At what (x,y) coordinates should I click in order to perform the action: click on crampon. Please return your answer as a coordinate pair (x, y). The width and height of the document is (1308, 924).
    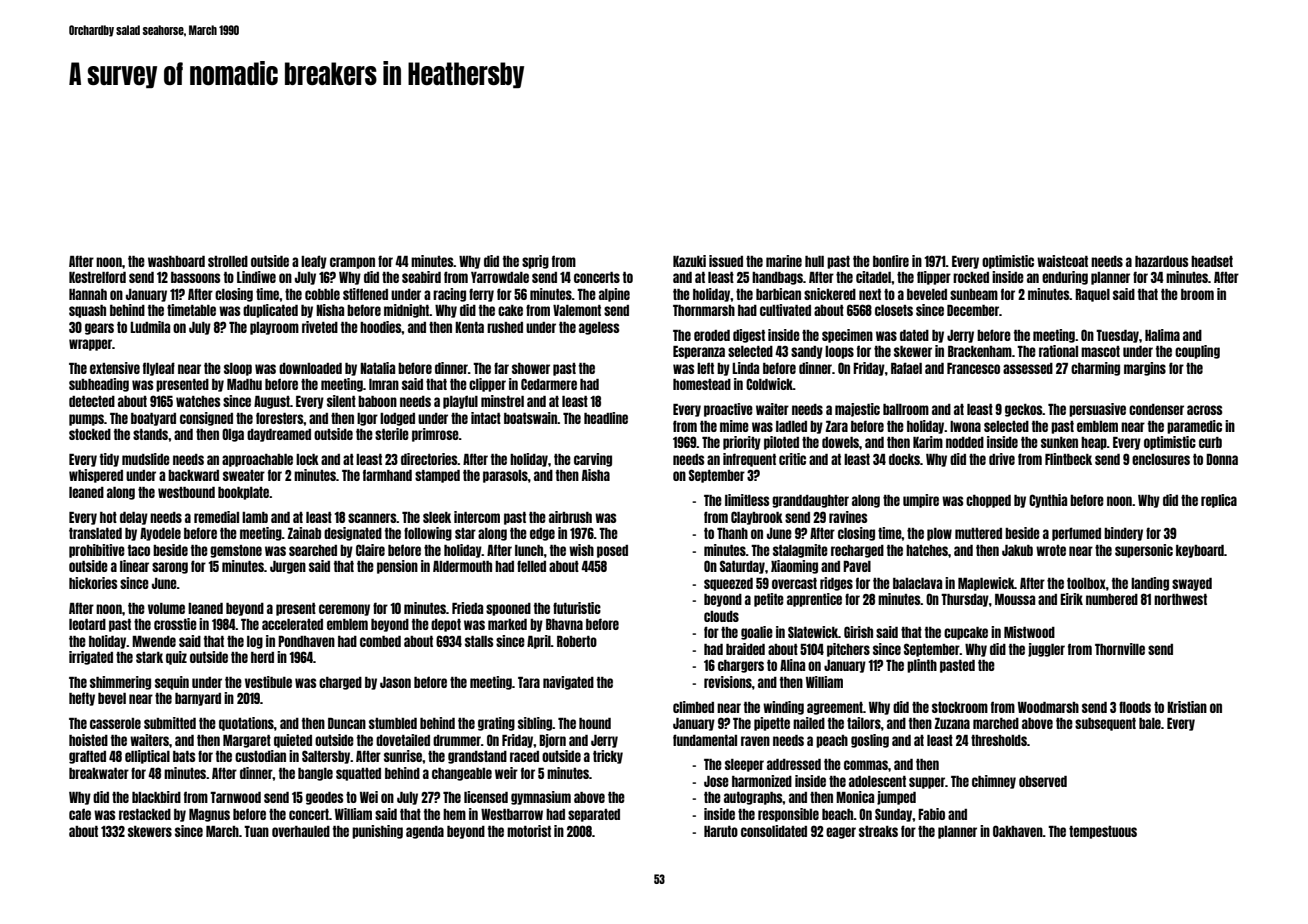
    Looking at the image, I should click on (352, 263).
